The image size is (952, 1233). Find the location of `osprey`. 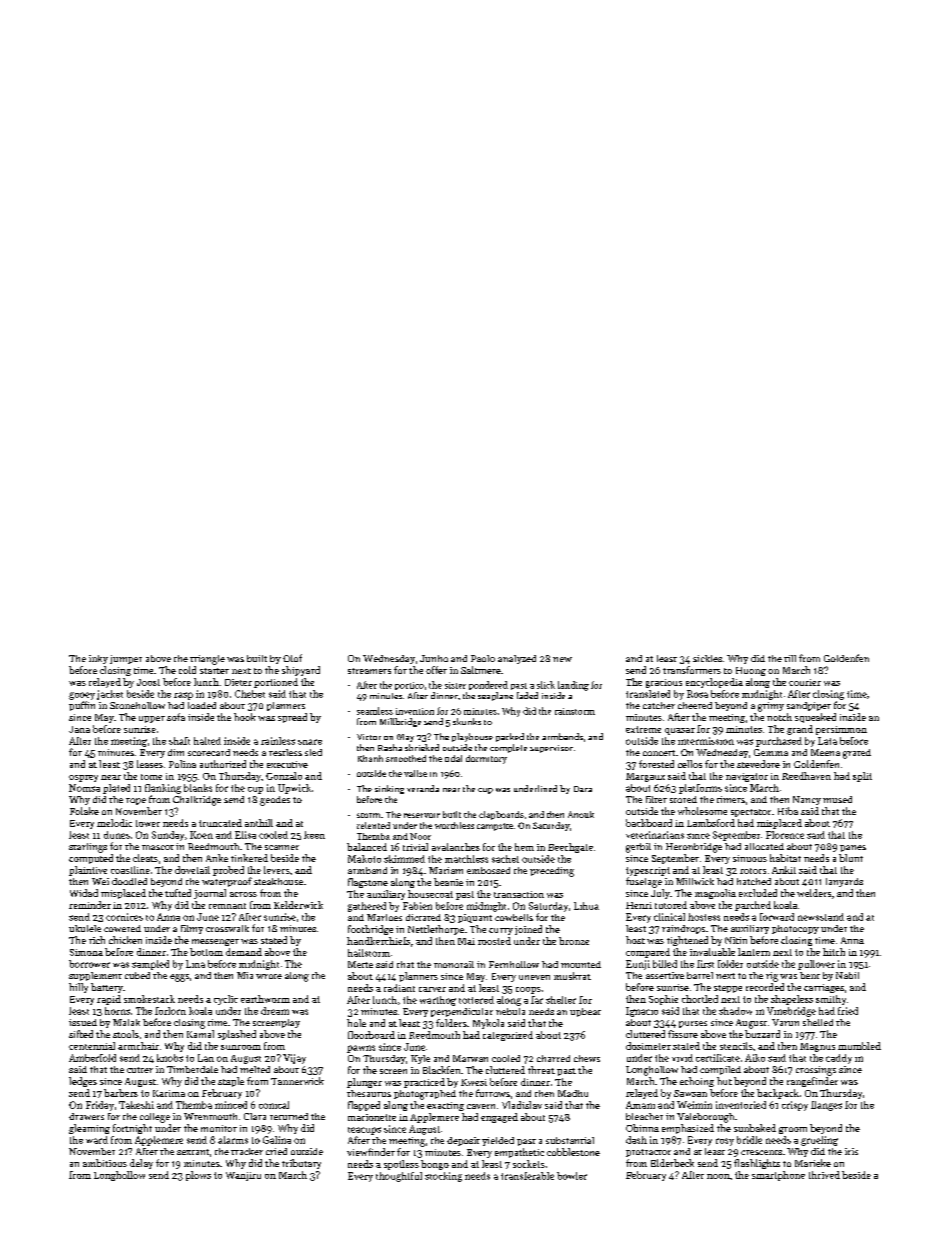

osprey is located at coordinates (83, 778).
